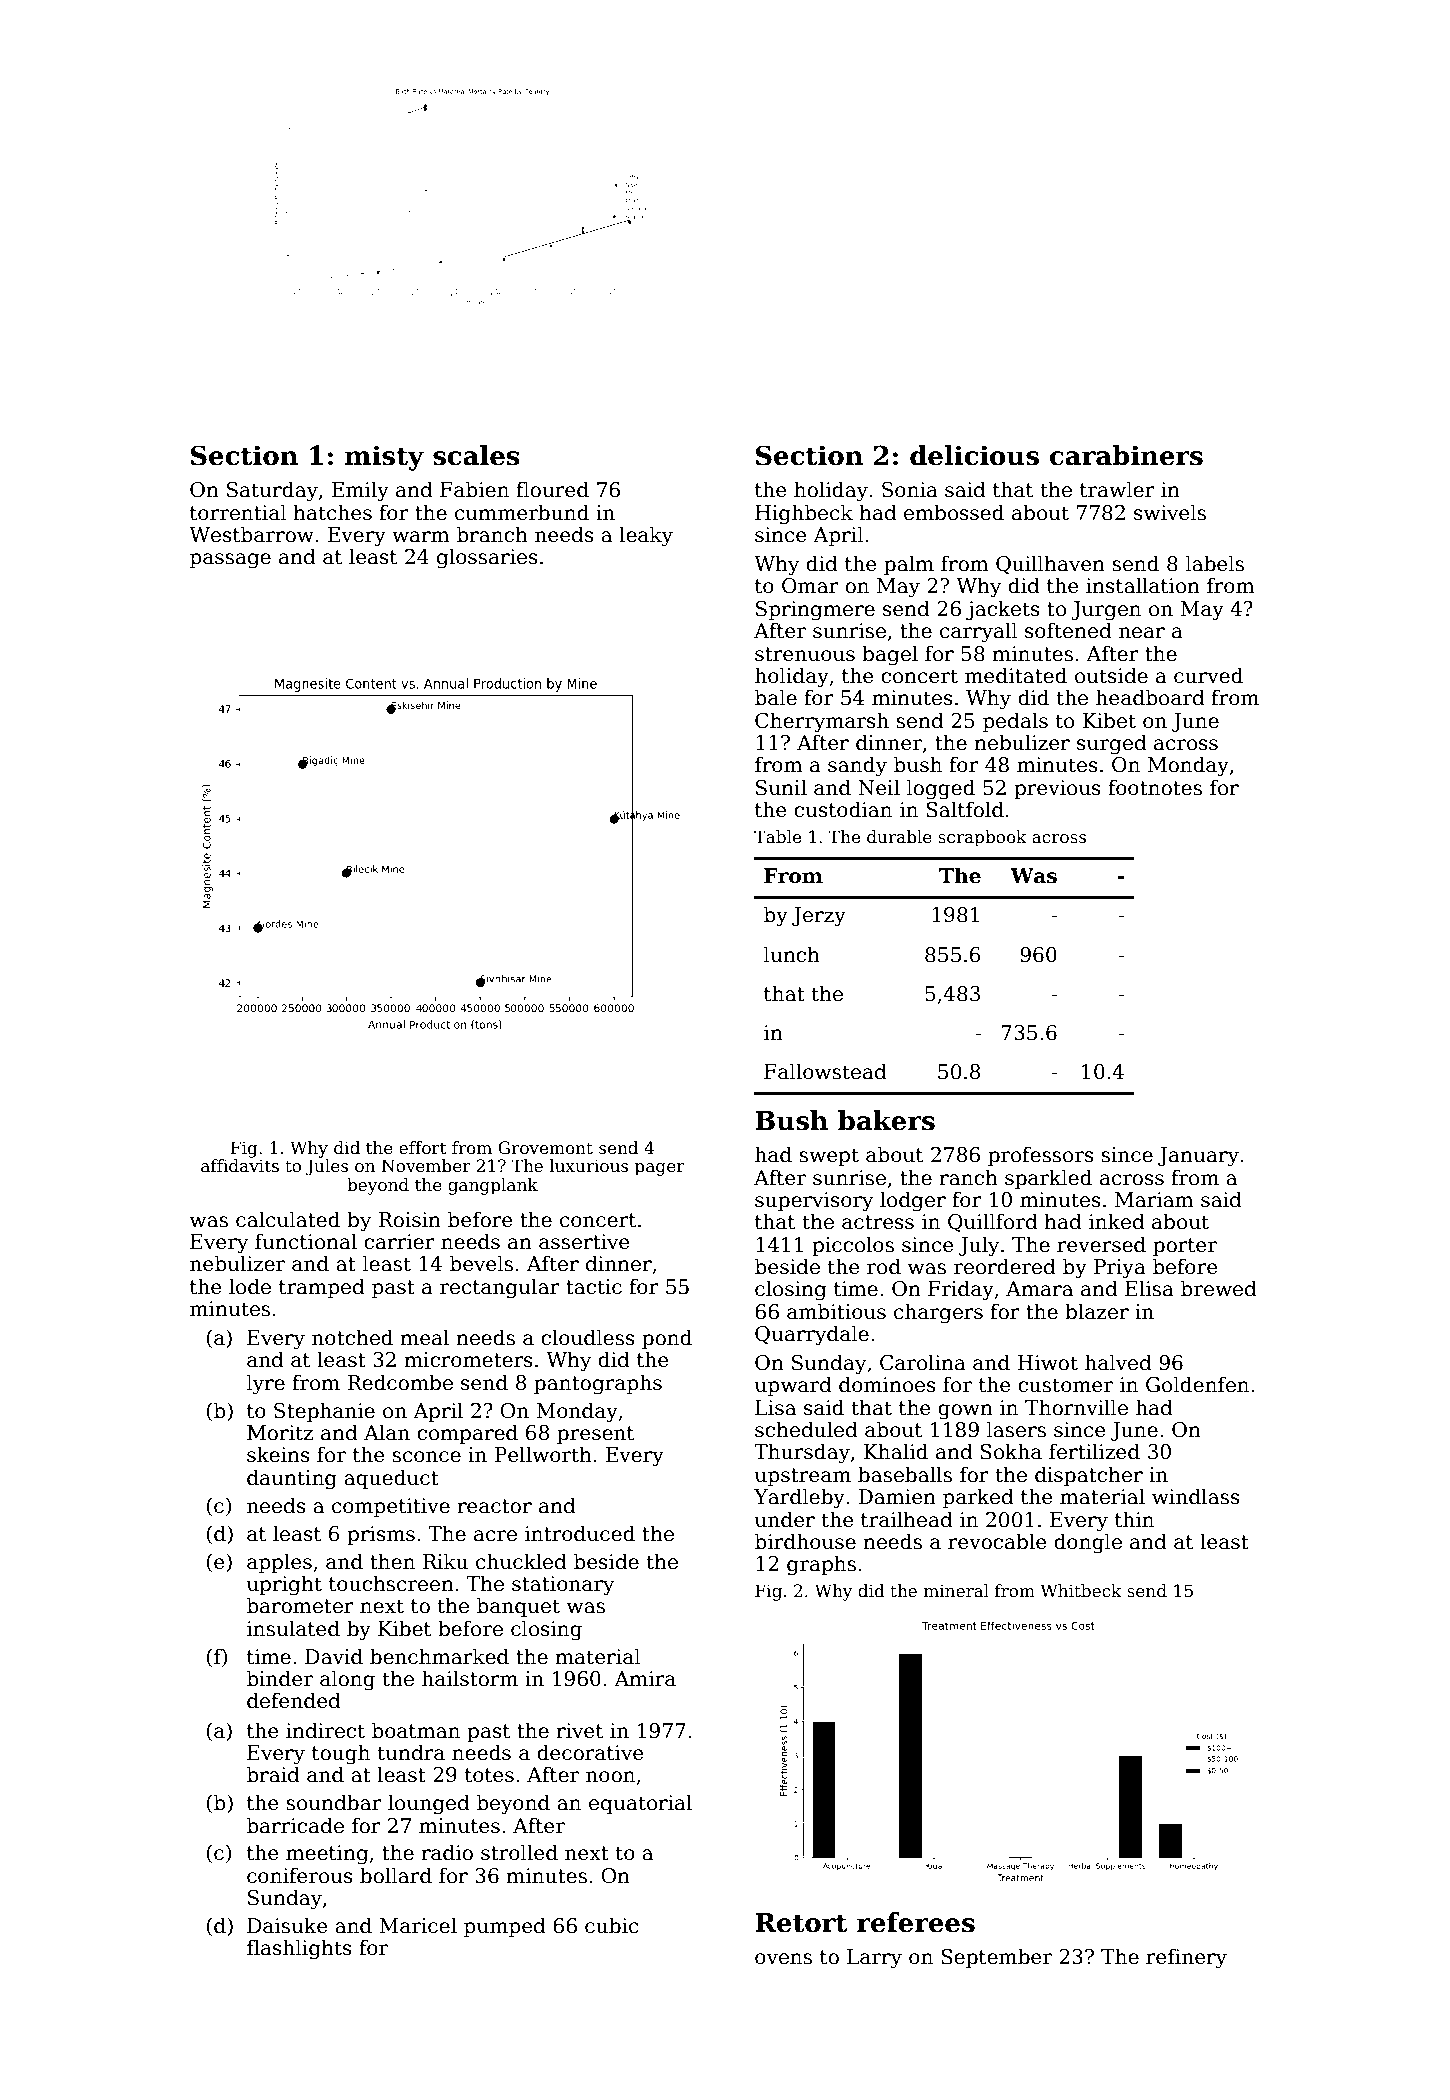  Describe the element at coordinates (1041, 1156) in the screenshot. I see `professors` at that location.
